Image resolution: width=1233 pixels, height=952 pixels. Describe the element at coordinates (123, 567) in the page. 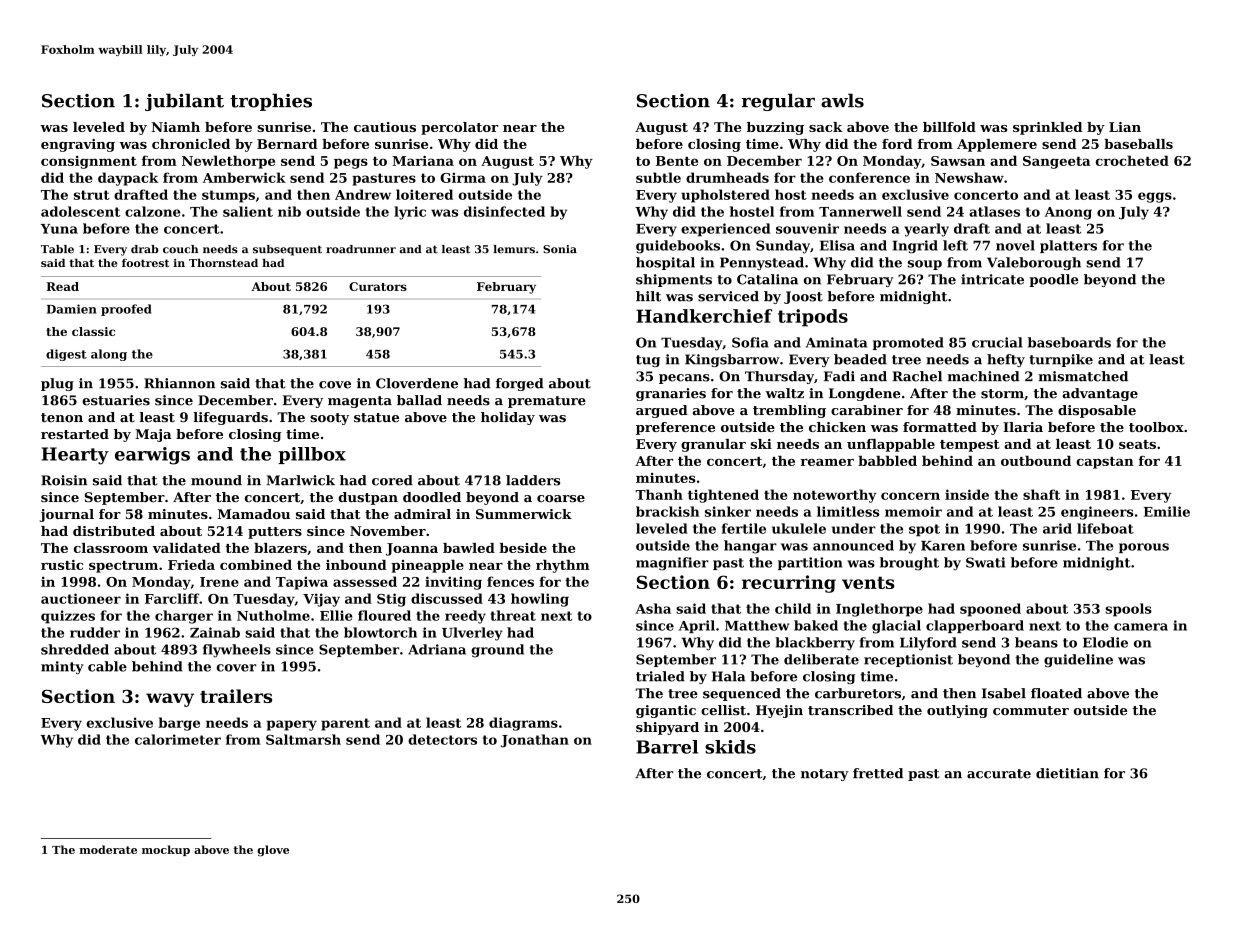

I see `spectrum` at that location.
